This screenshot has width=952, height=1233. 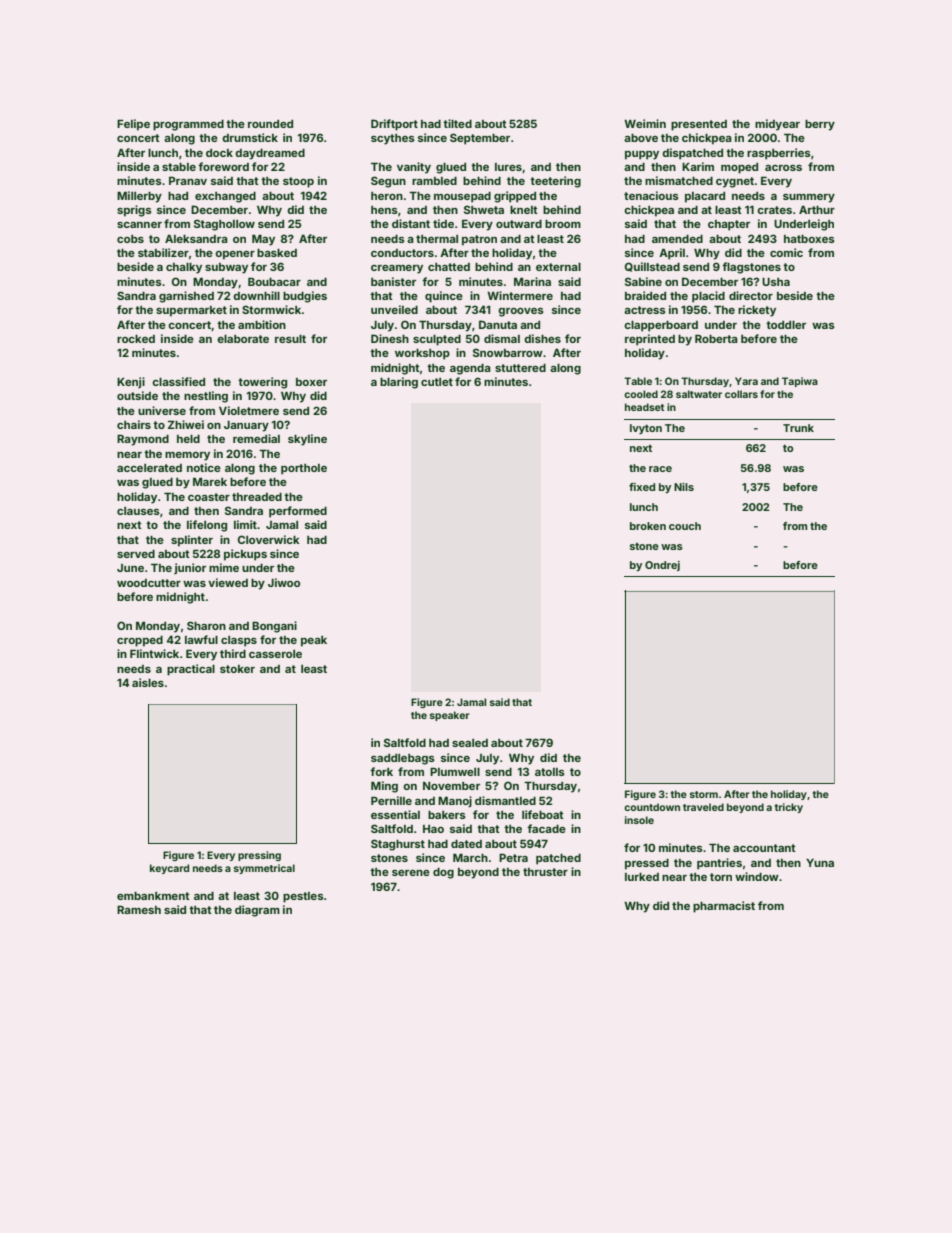 I want to click on berry, so click(x=820, y=125).
